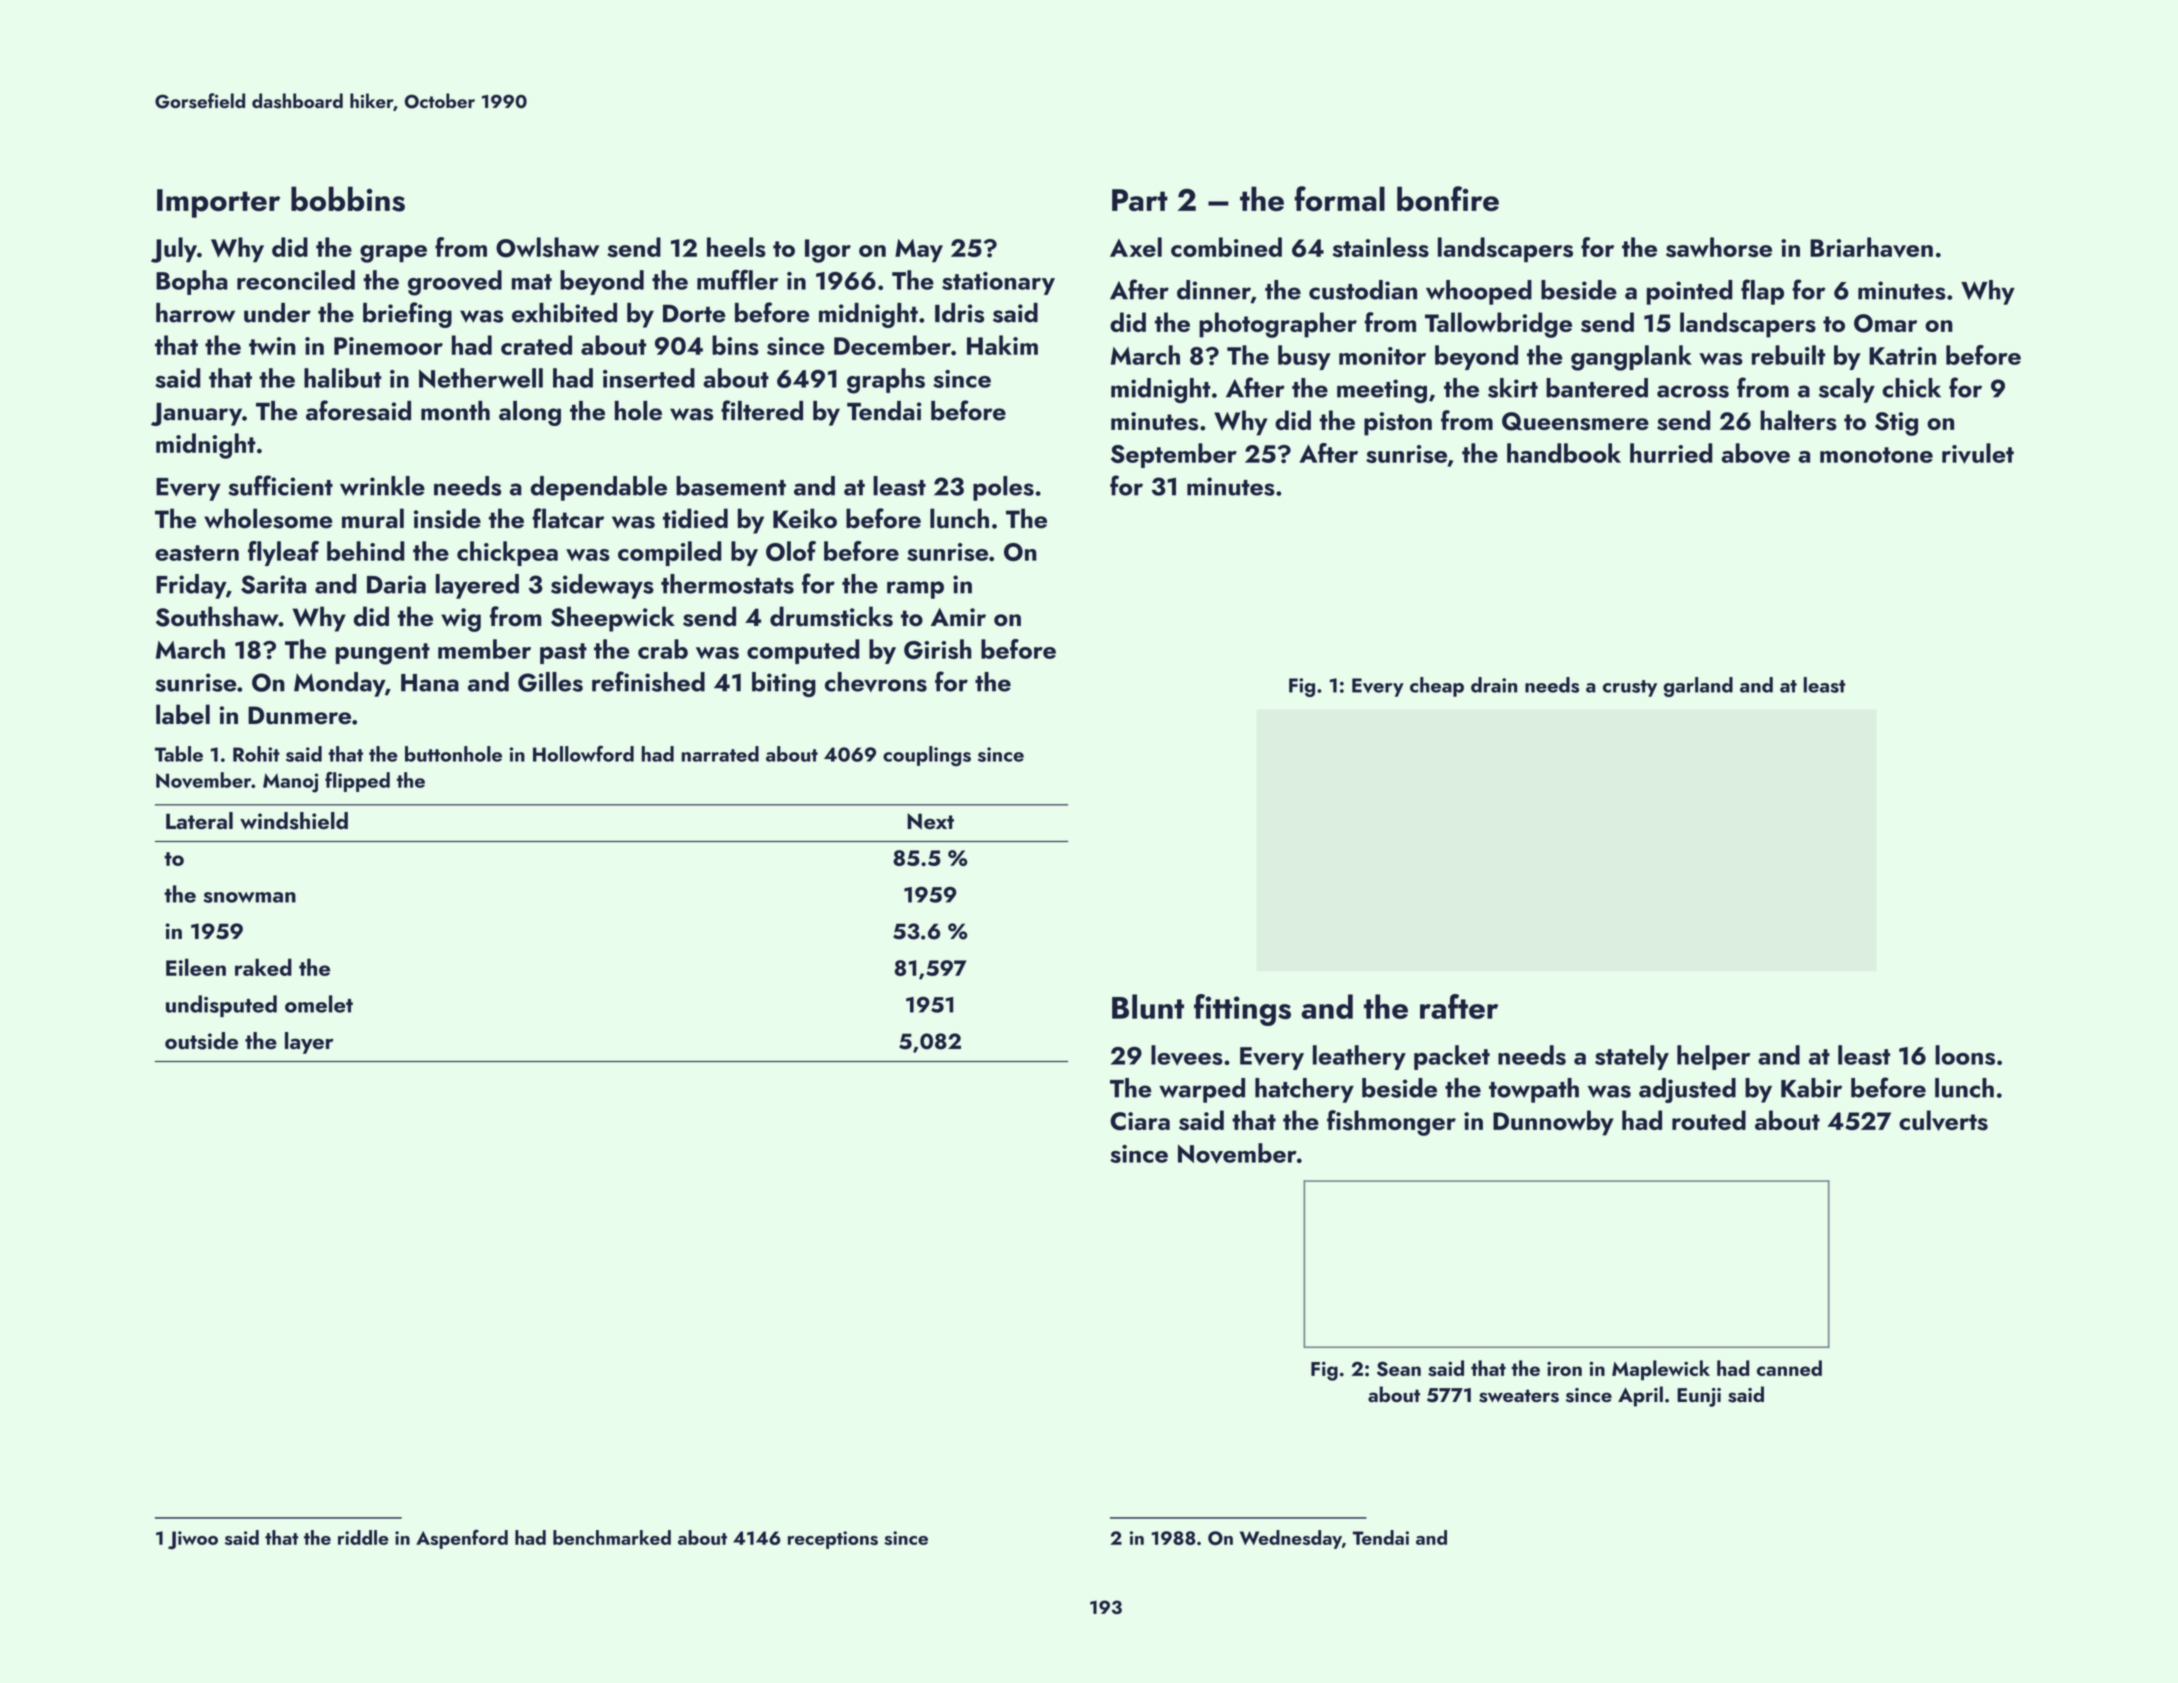 This image has height=1683, width=2178. I want to click on Ciara, so click(1140, 1121).
